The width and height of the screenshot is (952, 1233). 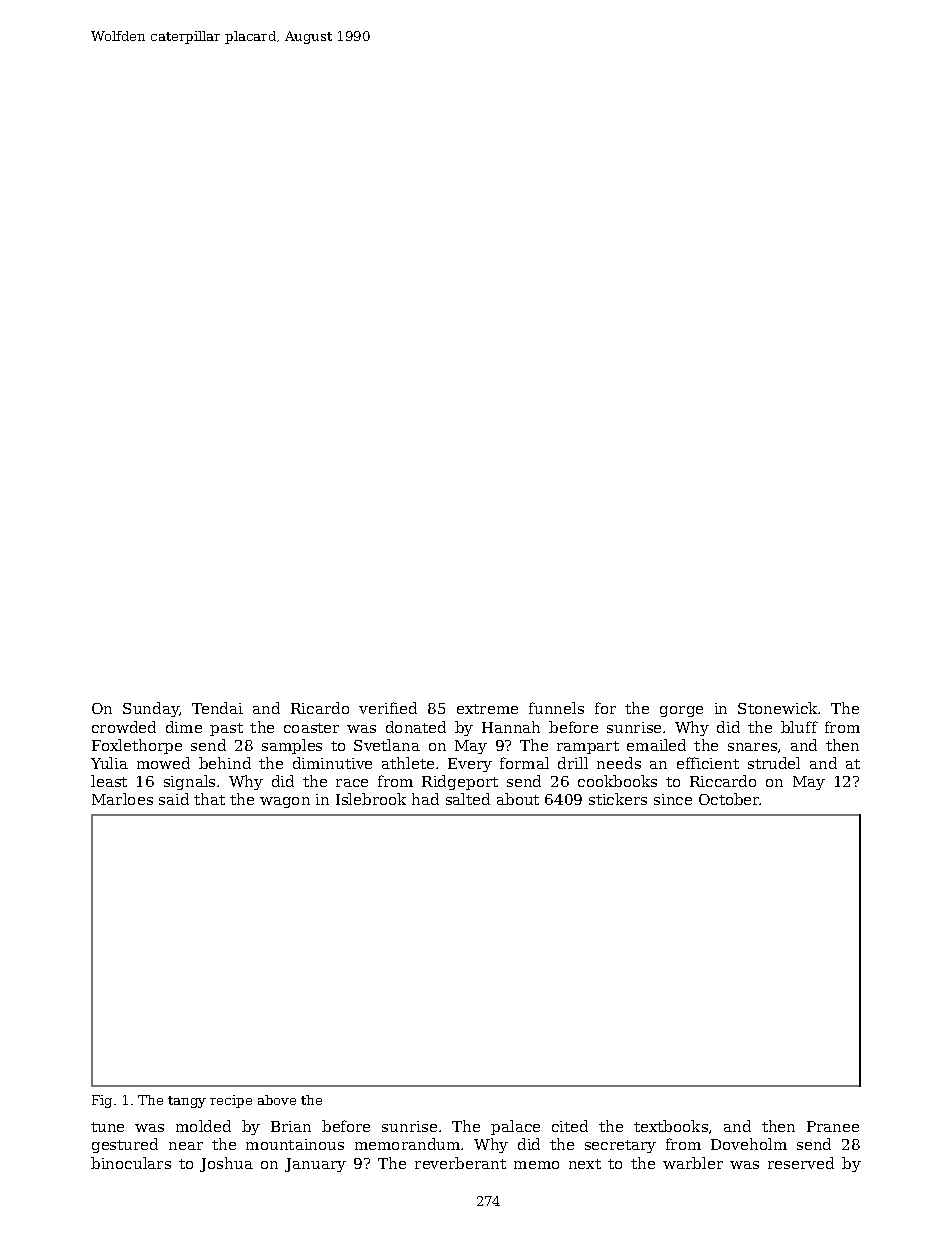 I want to click on stickers, so click(x=618, y=799).
